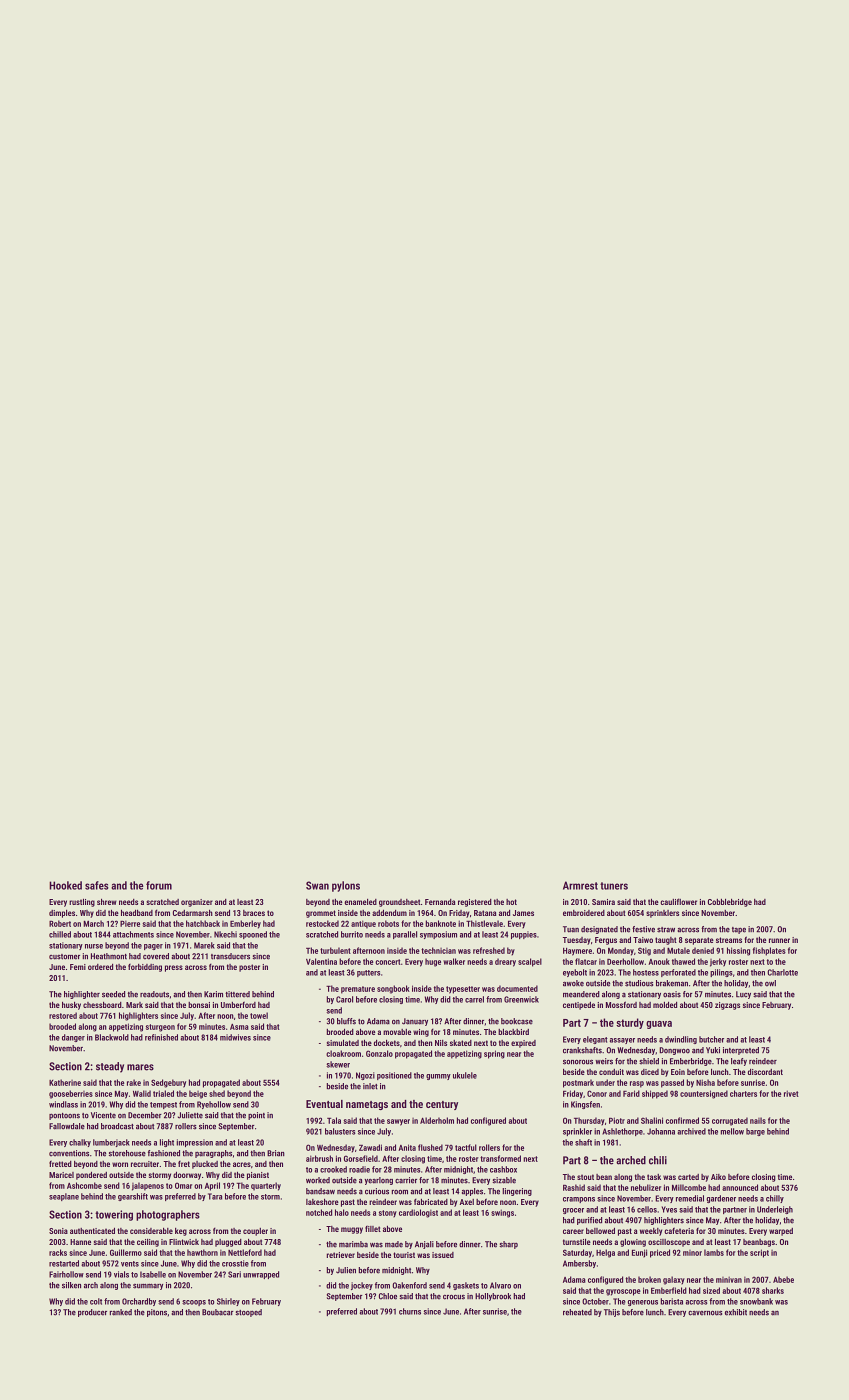 This screenshot has height=1400, width=849. I want to click on spooned, so click(253, 935).
